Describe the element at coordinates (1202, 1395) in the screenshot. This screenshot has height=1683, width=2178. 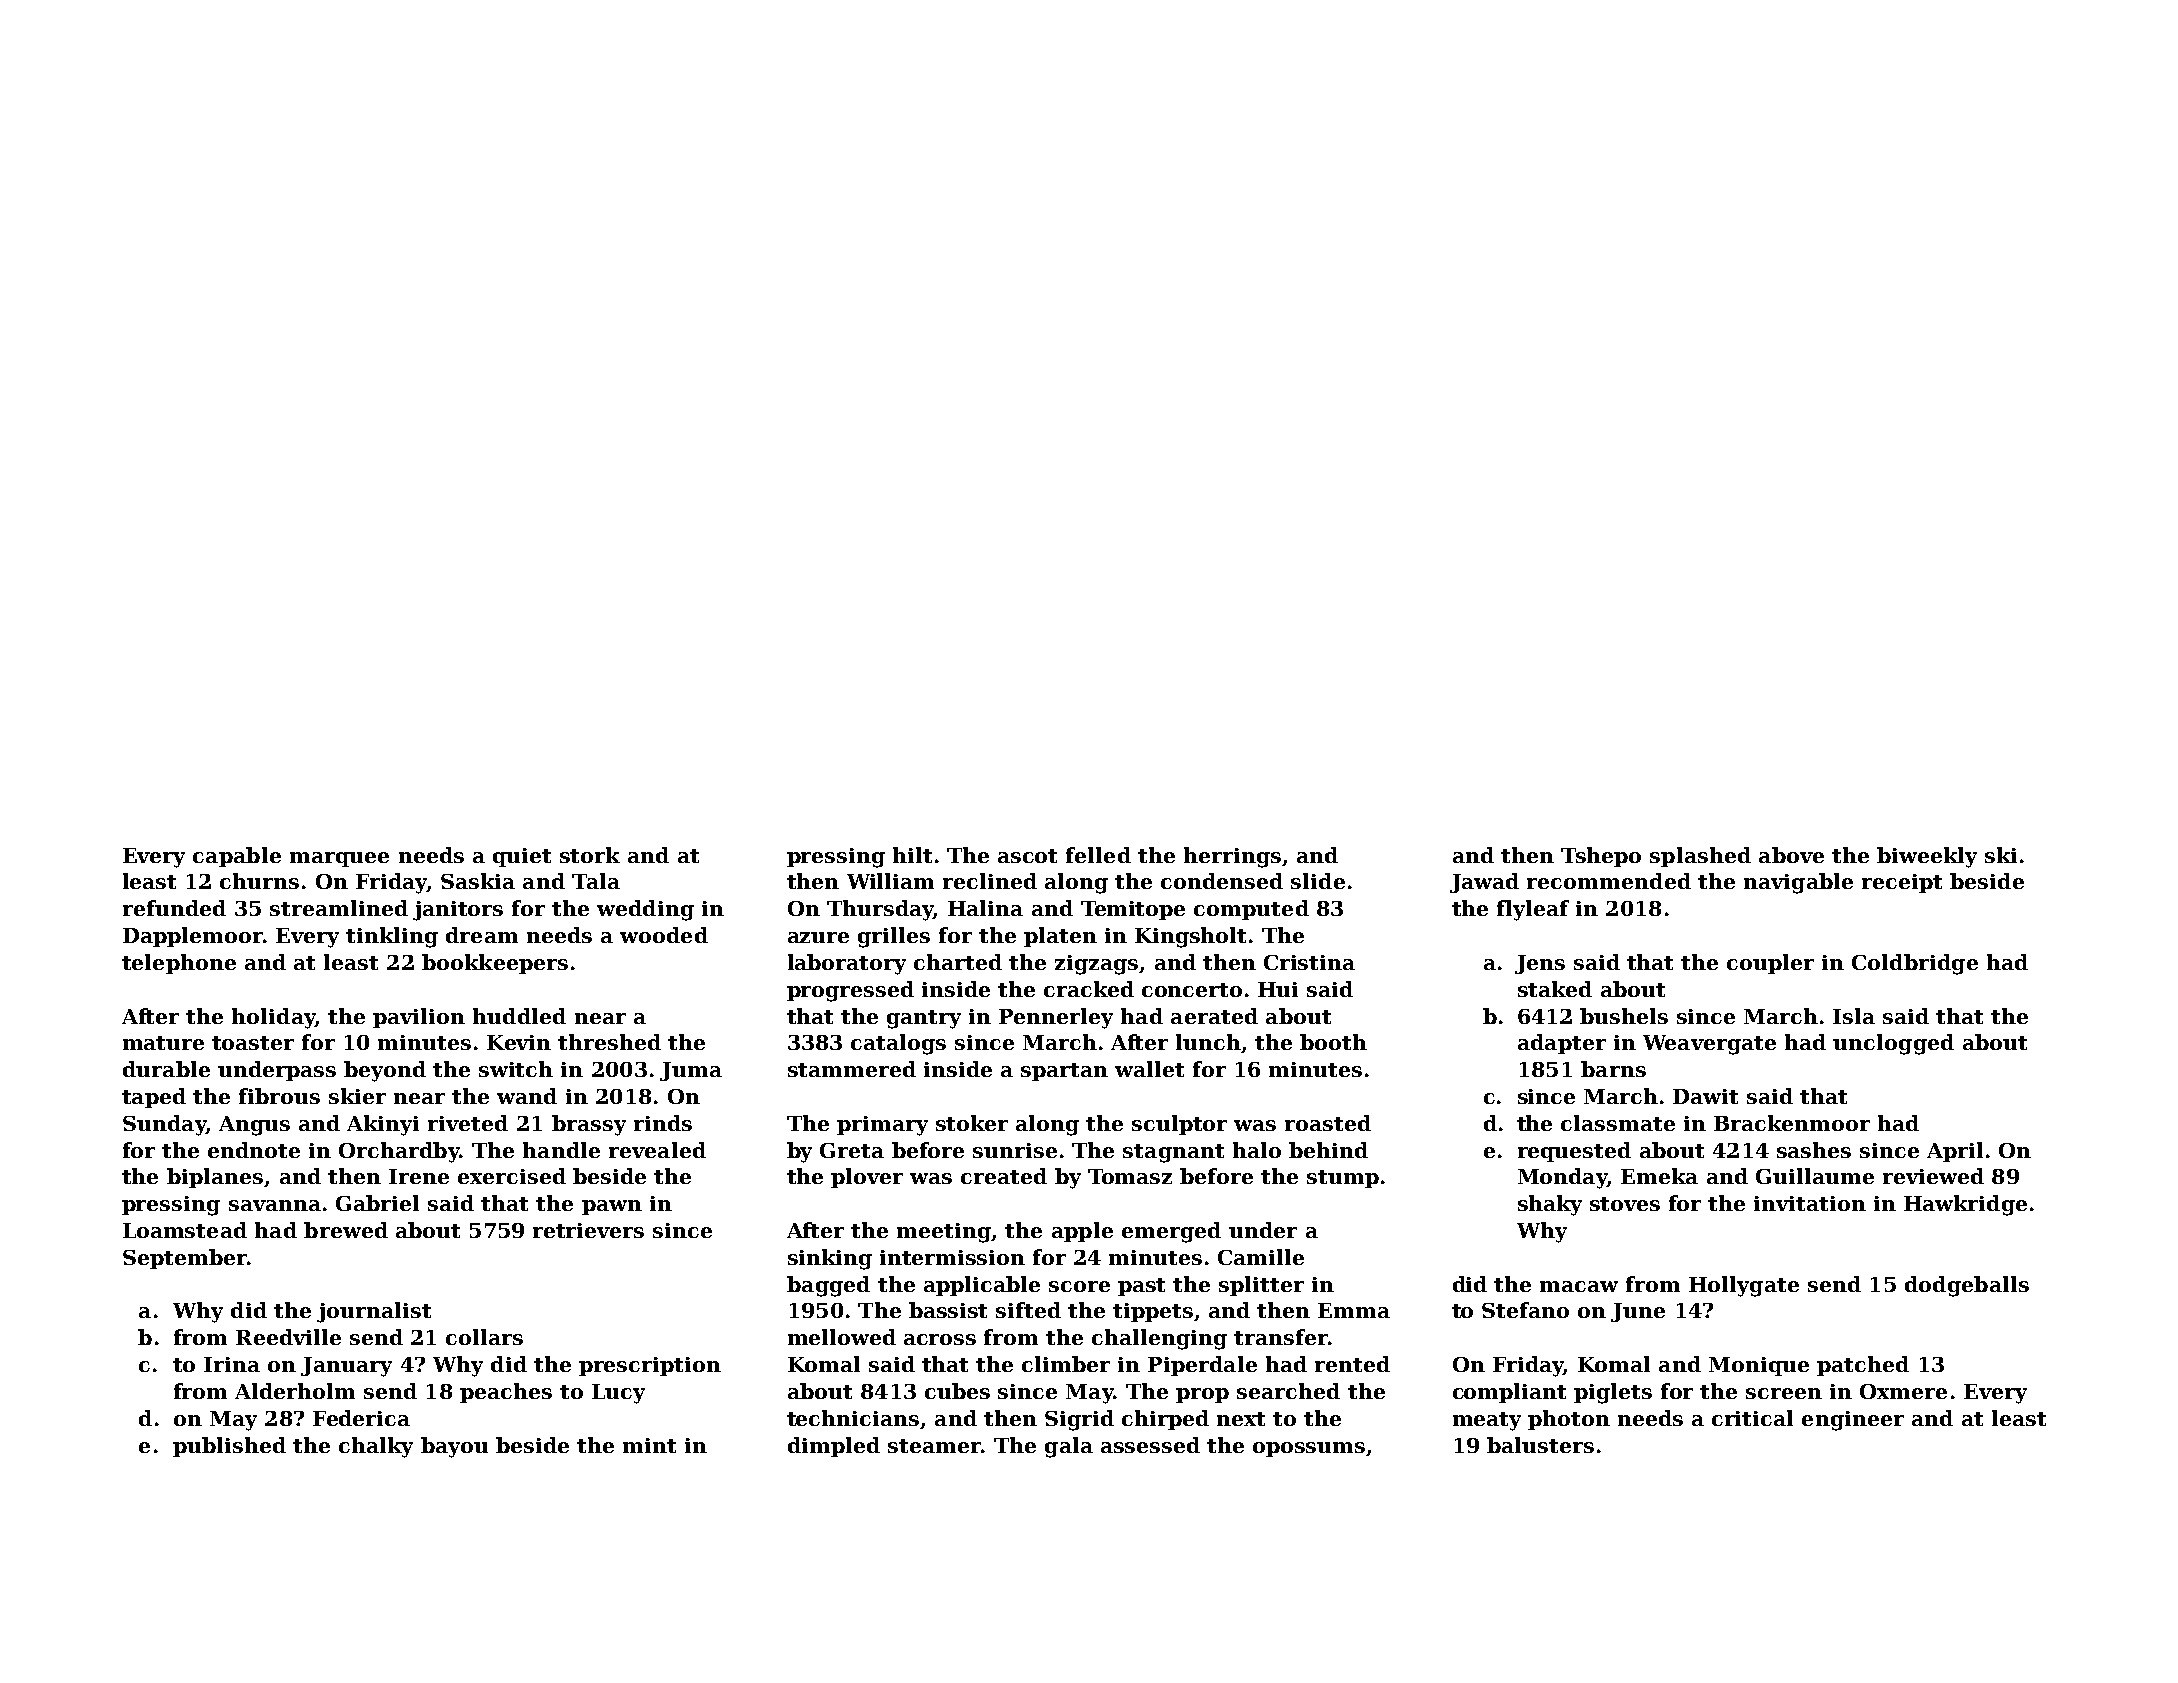
I see `prop` at that location.
